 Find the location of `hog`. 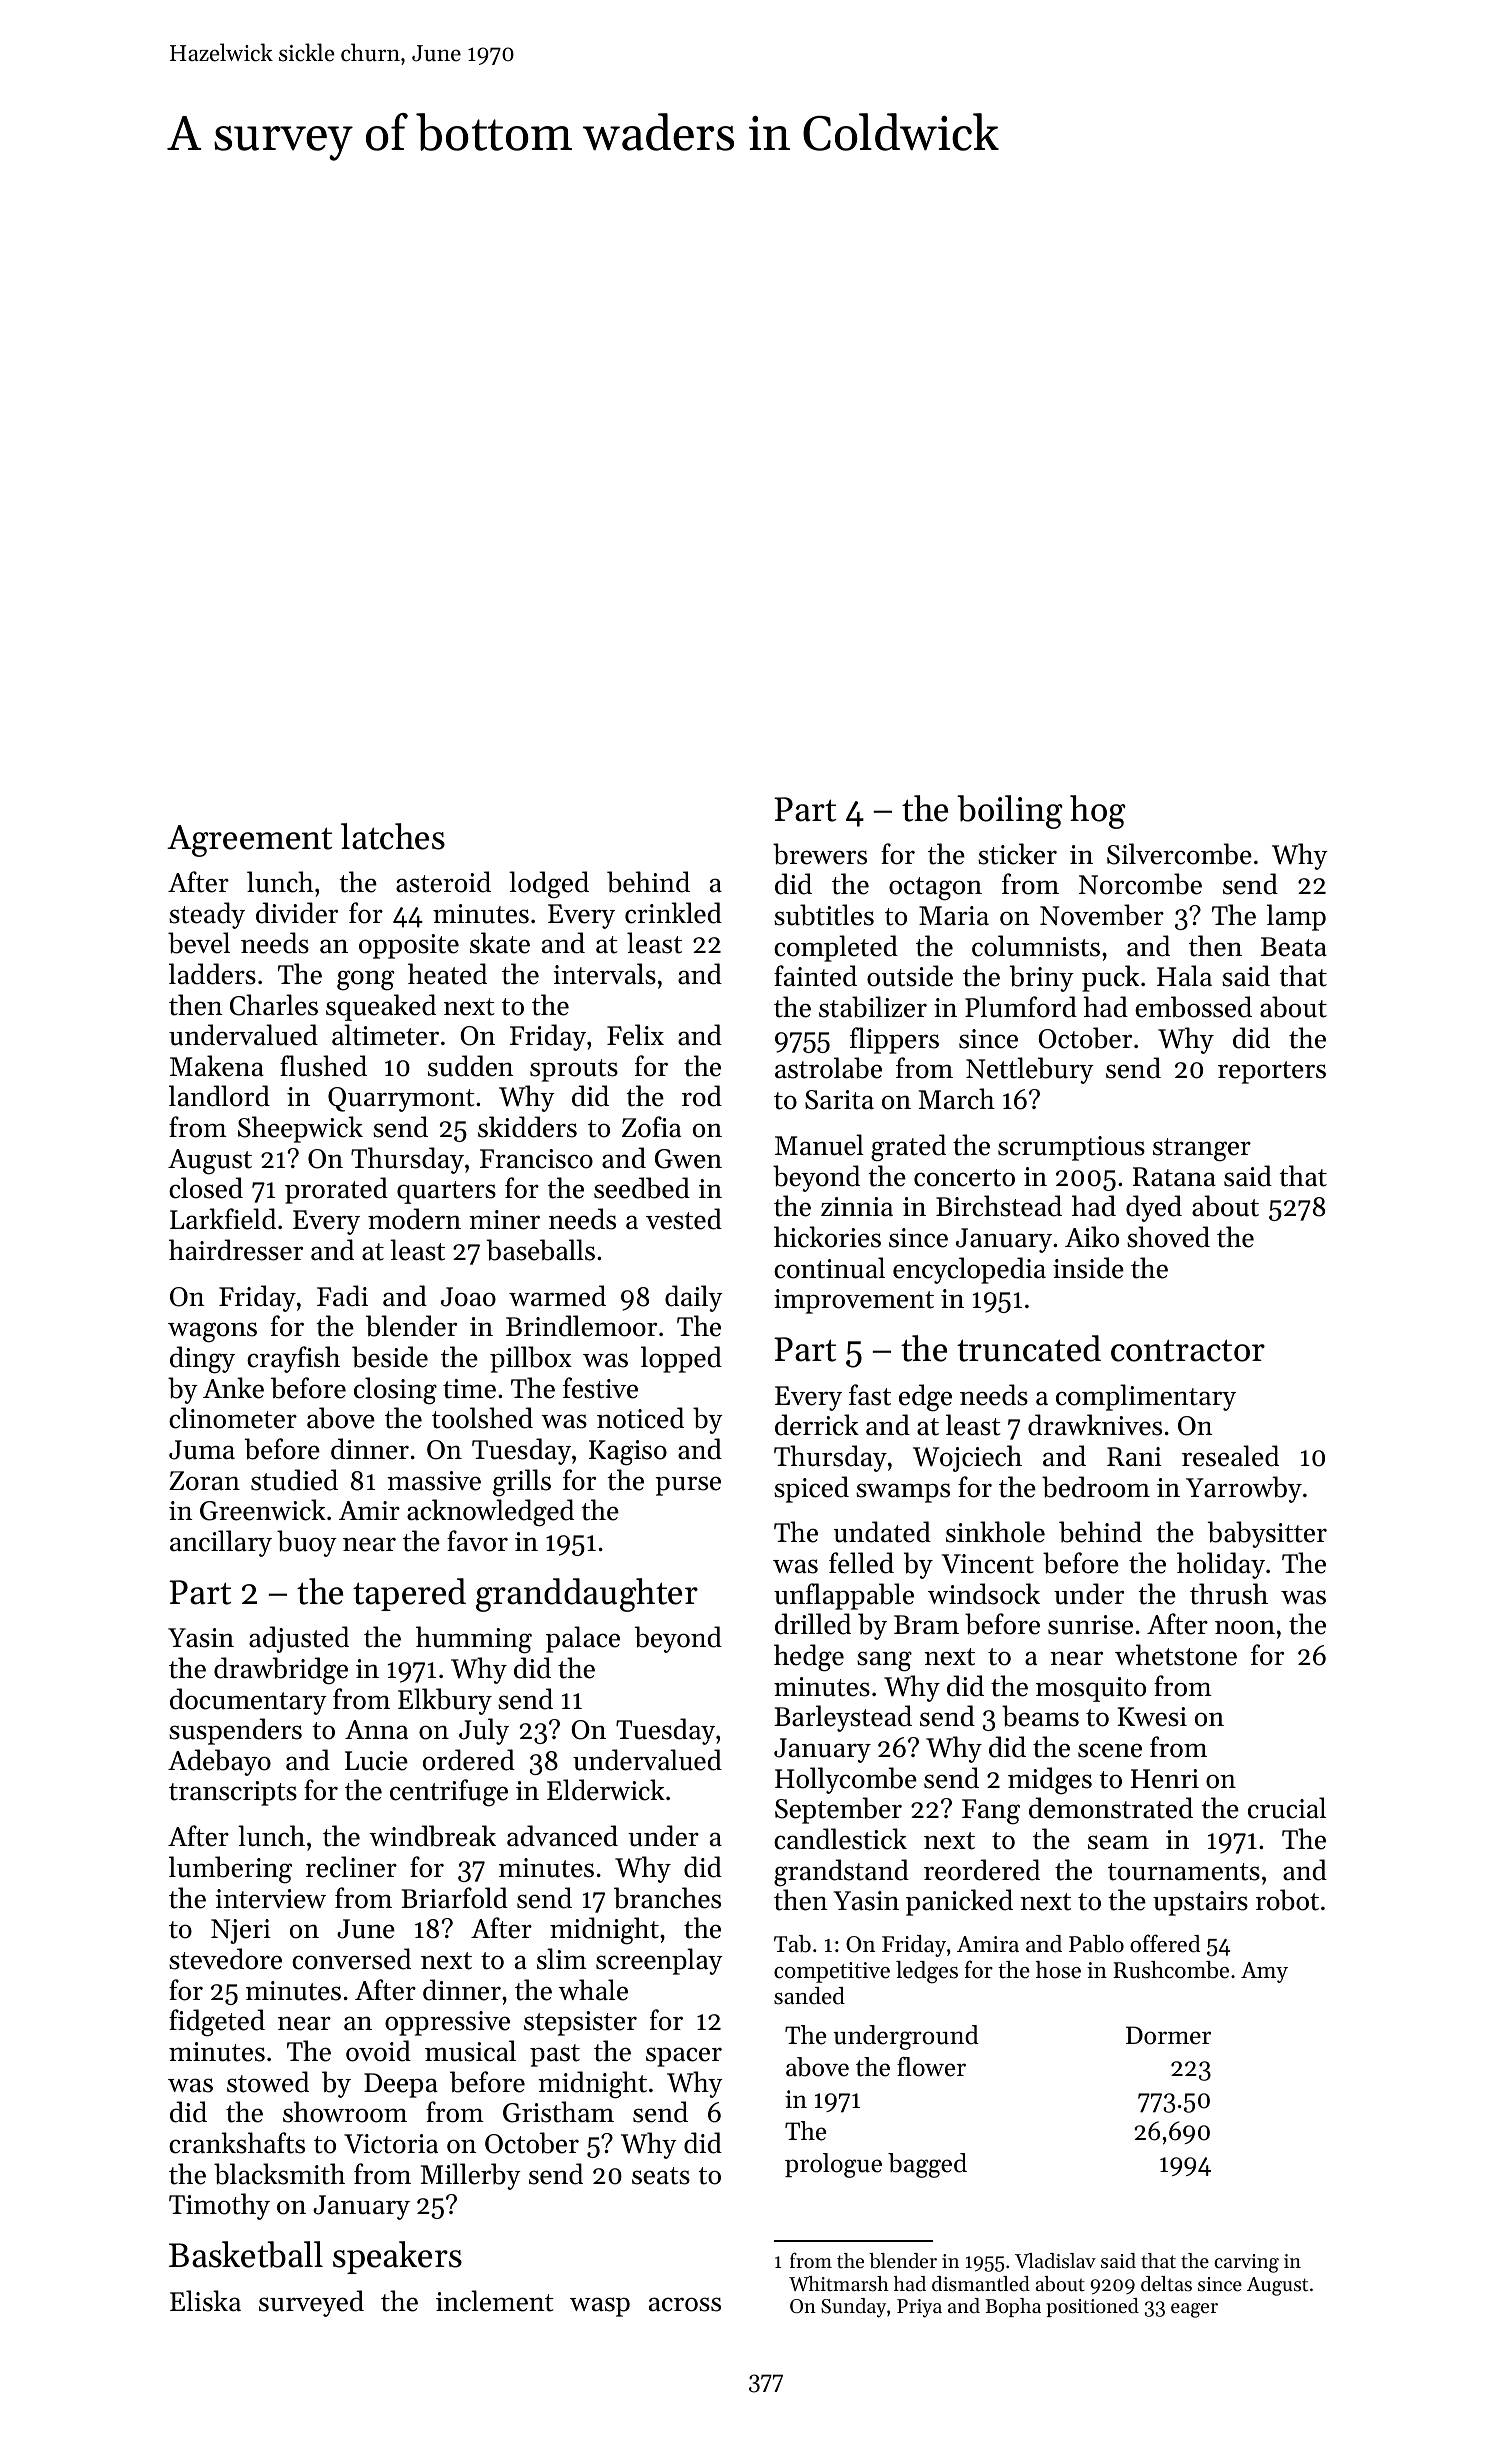

hog is located at coordinates (1098, 812).
